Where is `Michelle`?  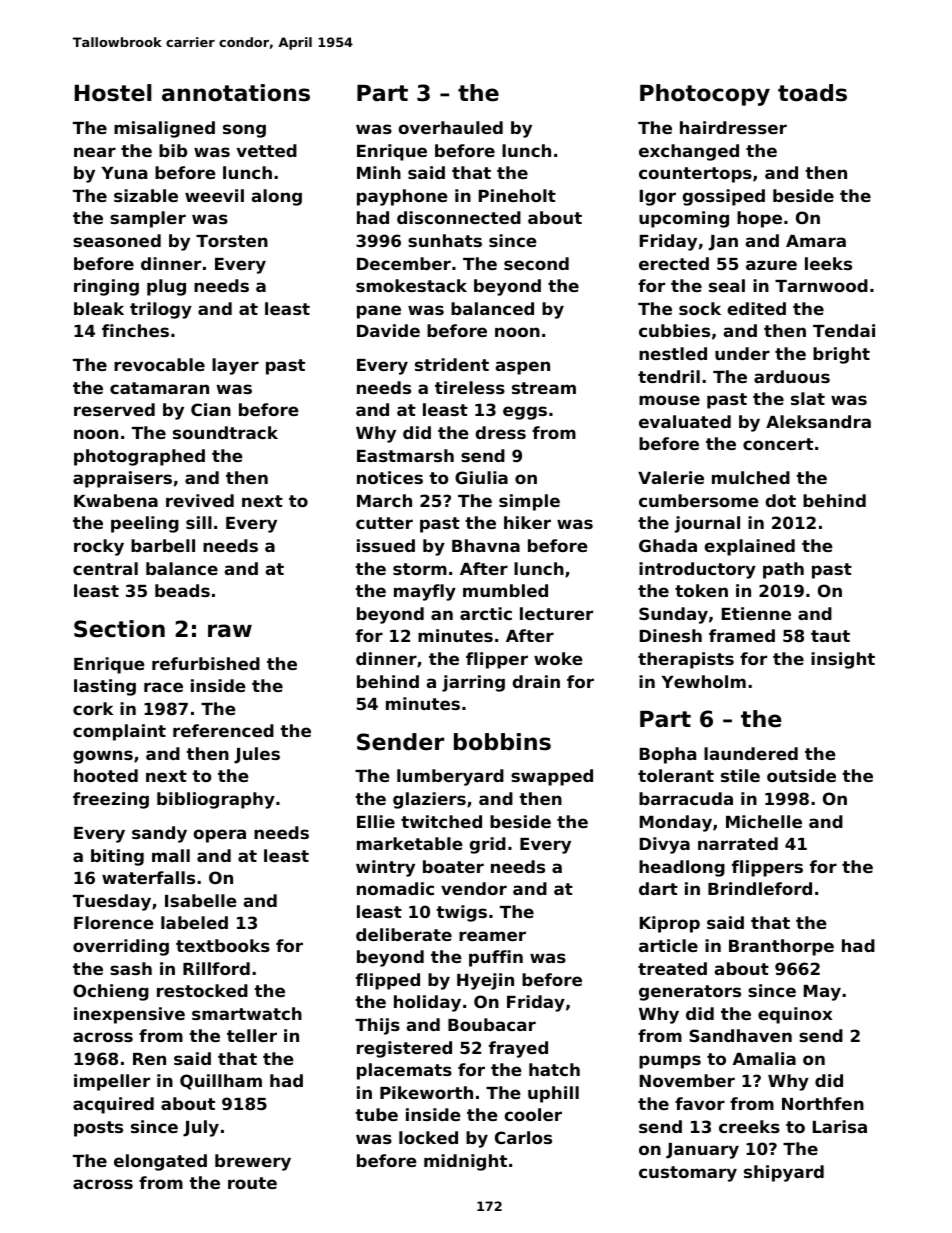
Michelle is located at coordinates (764, 821).
